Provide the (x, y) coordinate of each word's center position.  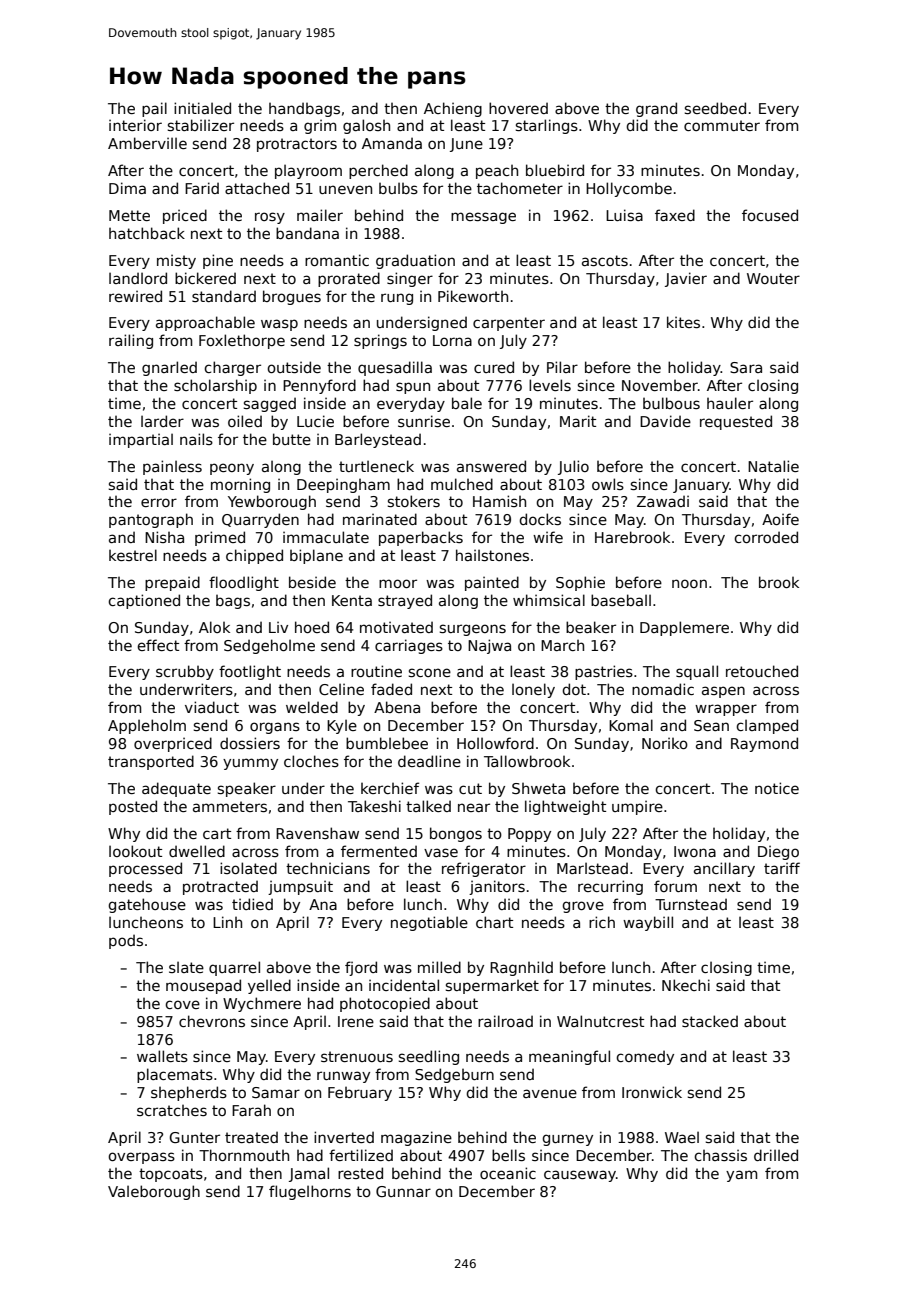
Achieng (453, 109)
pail (154, 109)
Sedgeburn (454, 1075)
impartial (141, 440)
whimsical (549, 600)
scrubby (185, 672)
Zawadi (663, 501)
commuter (722, 125)
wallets (162, 1056)
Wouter (773, 278)
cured (494, 367)
